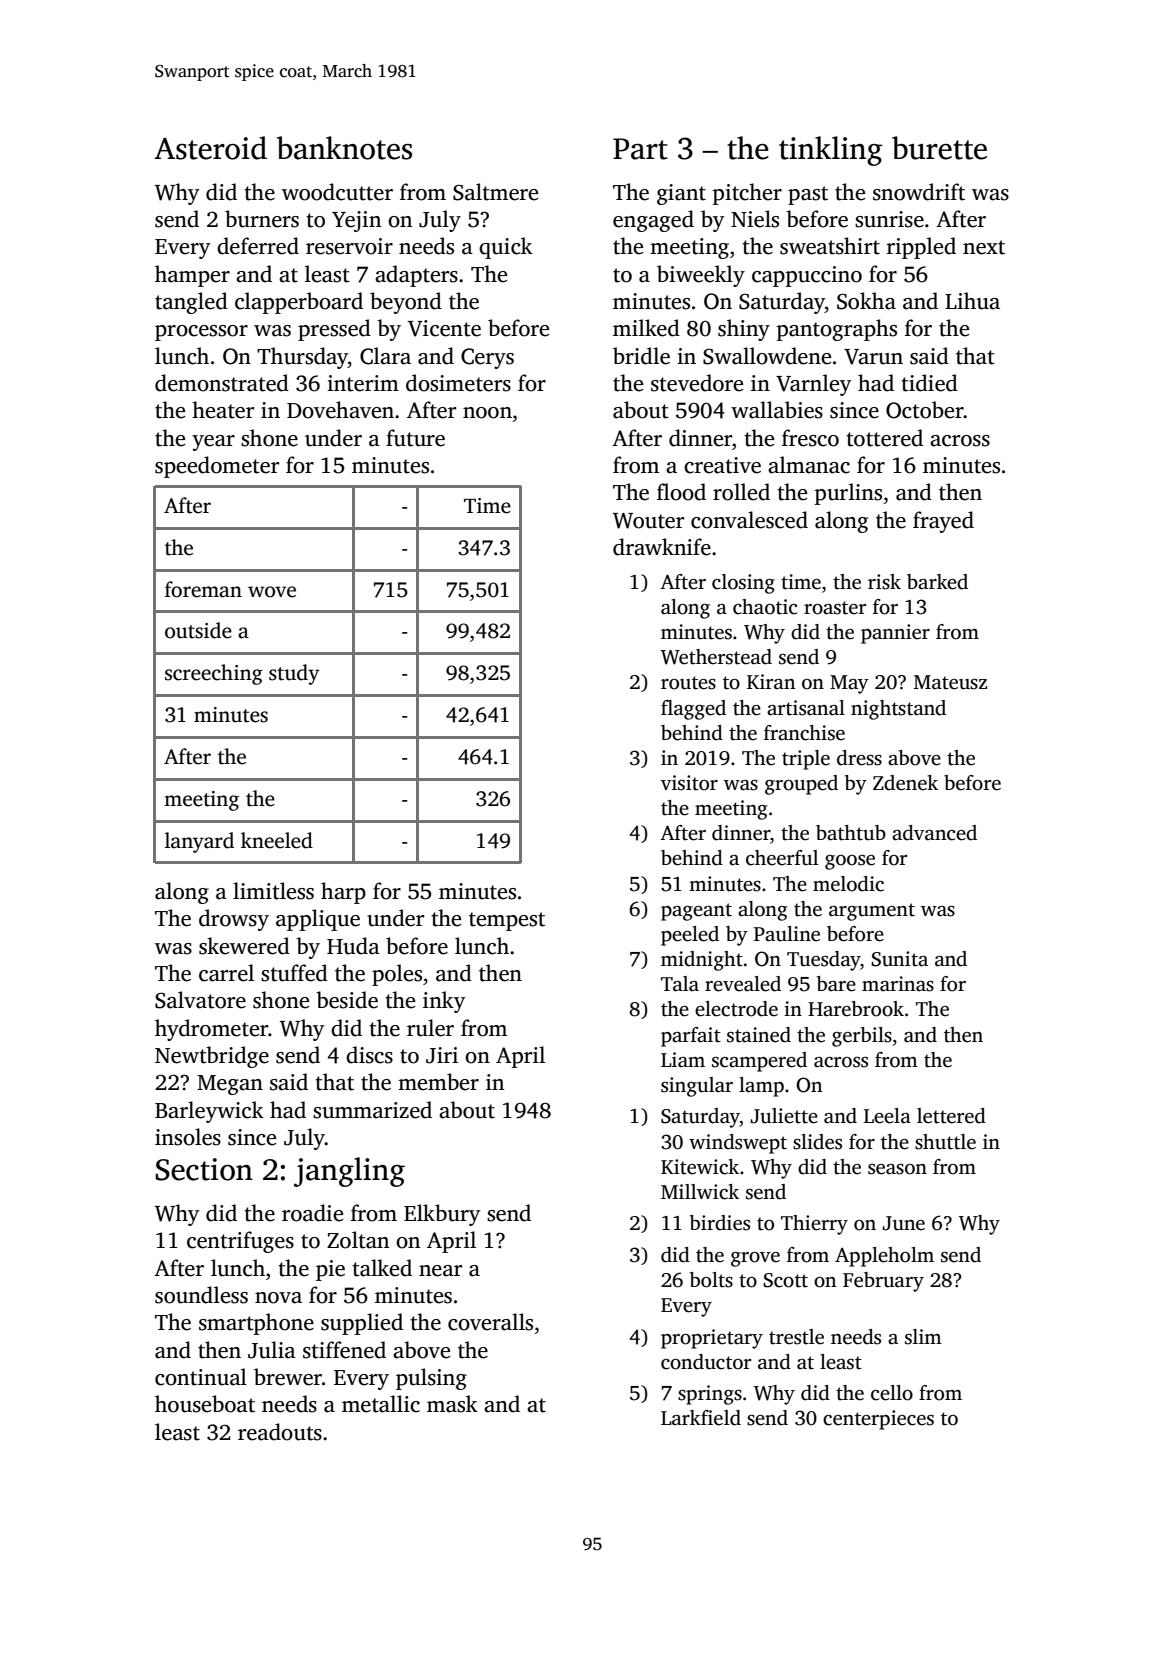 Image resolution: width=1165 pixels, height=1654 pixels. I want to click on Cerys, so click(487, 358).
